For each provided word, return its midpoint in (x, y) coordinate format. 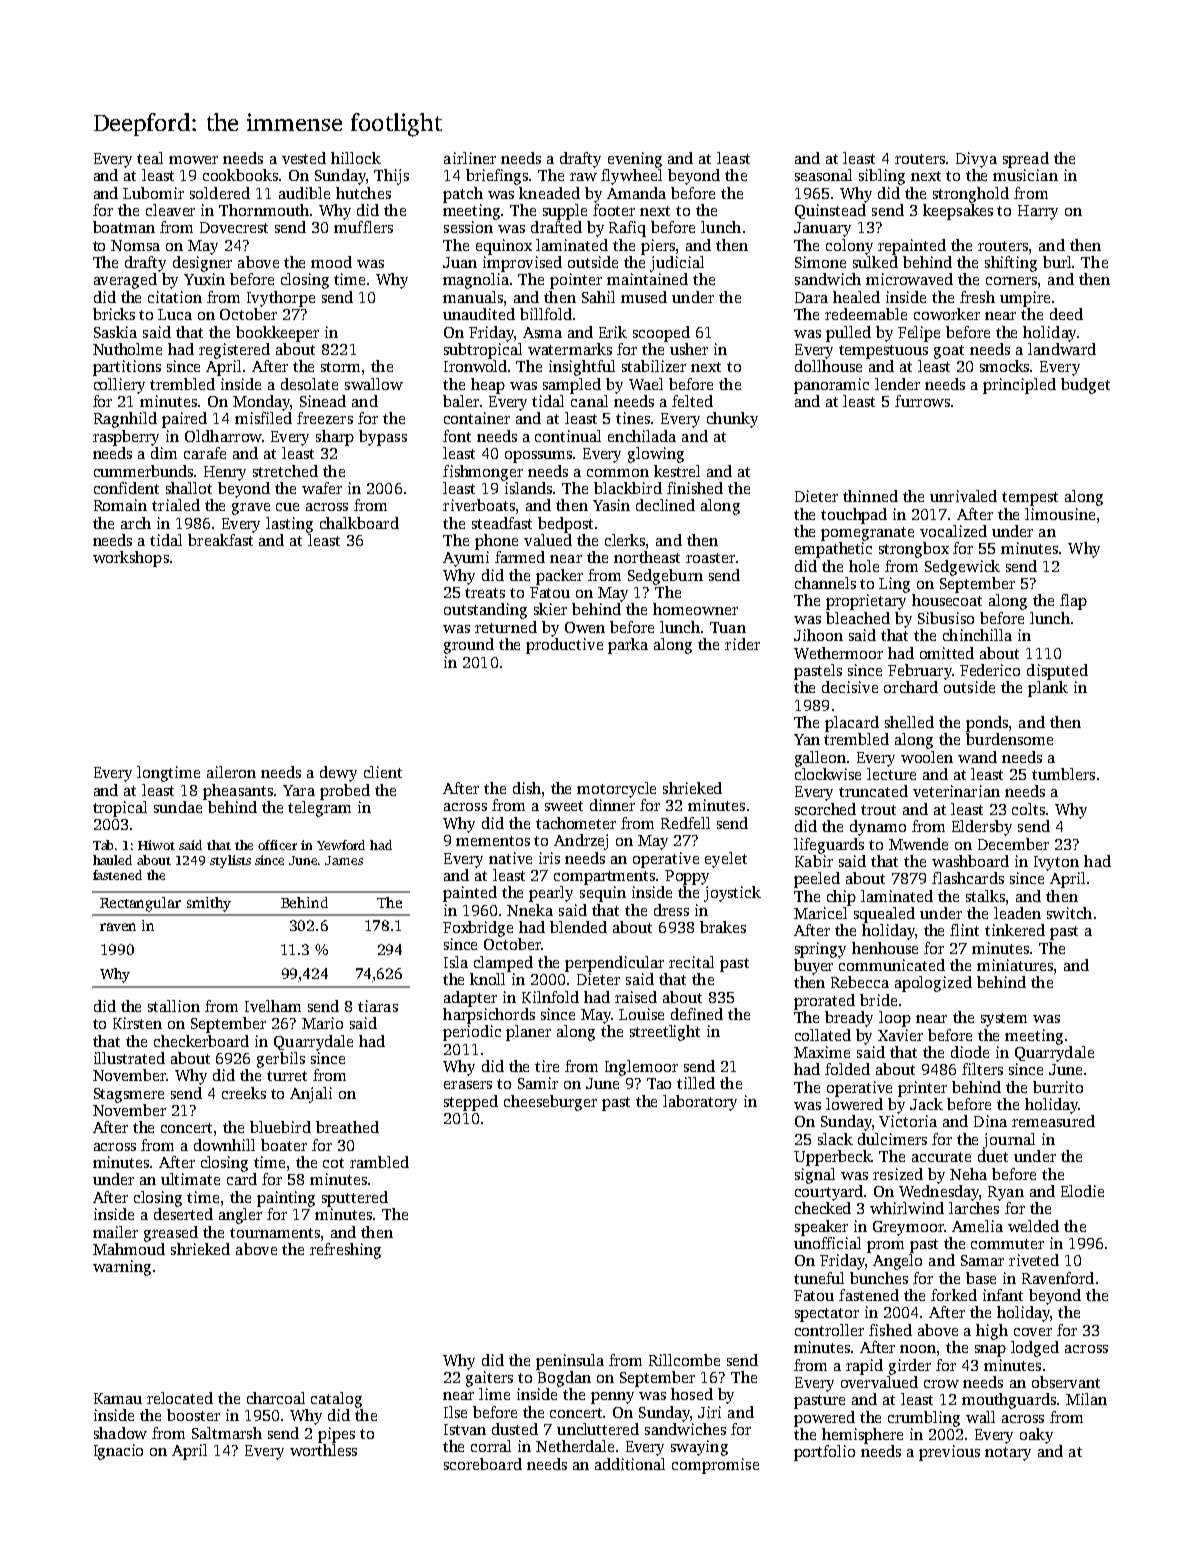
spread (1026, 160)
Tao (659, 1083)
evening (635, 160)
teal (150, 158)
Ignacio (118, 1452)
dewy (338, 774)
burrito (1058, 1087)
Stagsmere (129, 1095)
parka (628, 646)
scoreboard (483, 1464)
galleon (820, 759)
